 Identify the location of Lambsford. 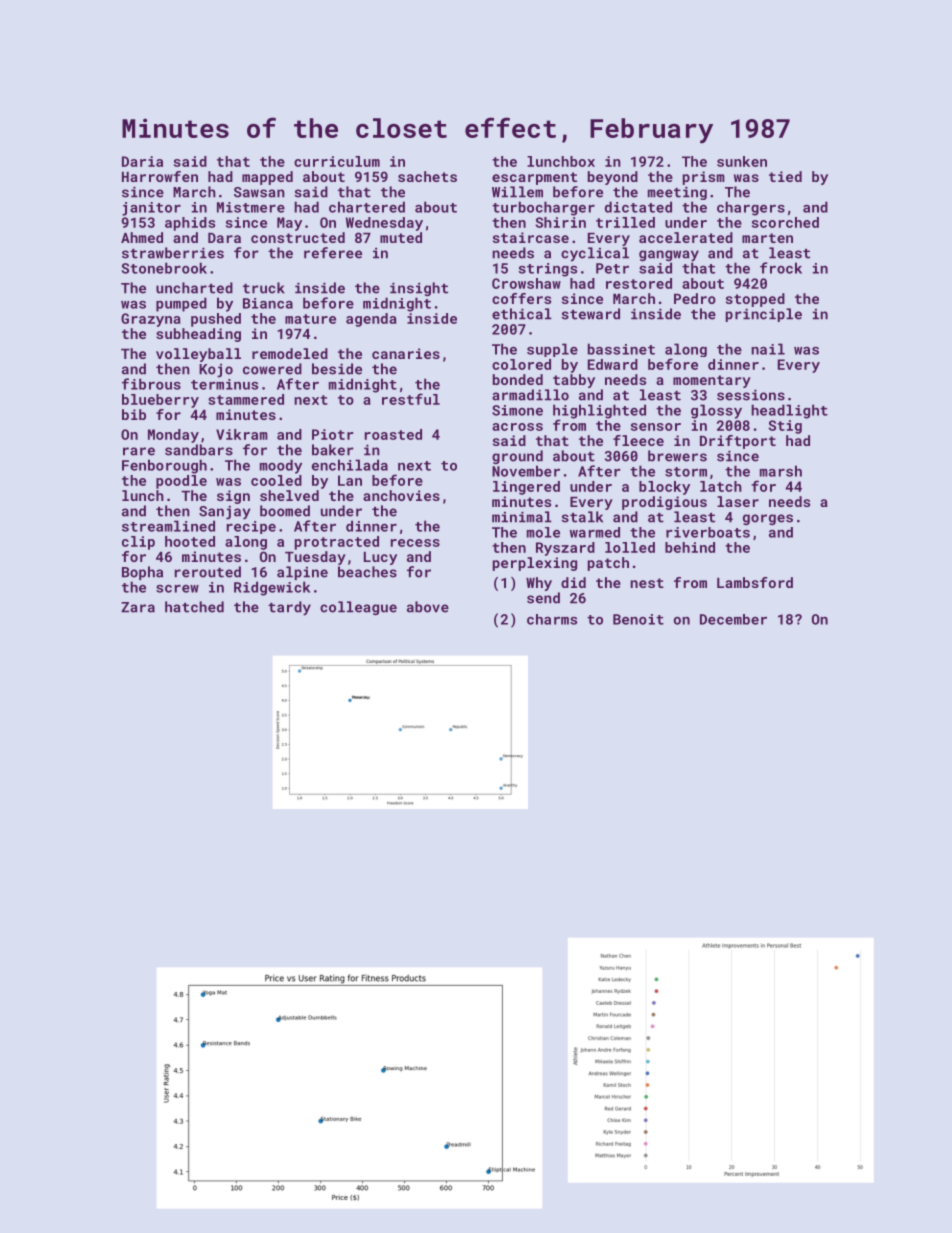
(755, 582).
